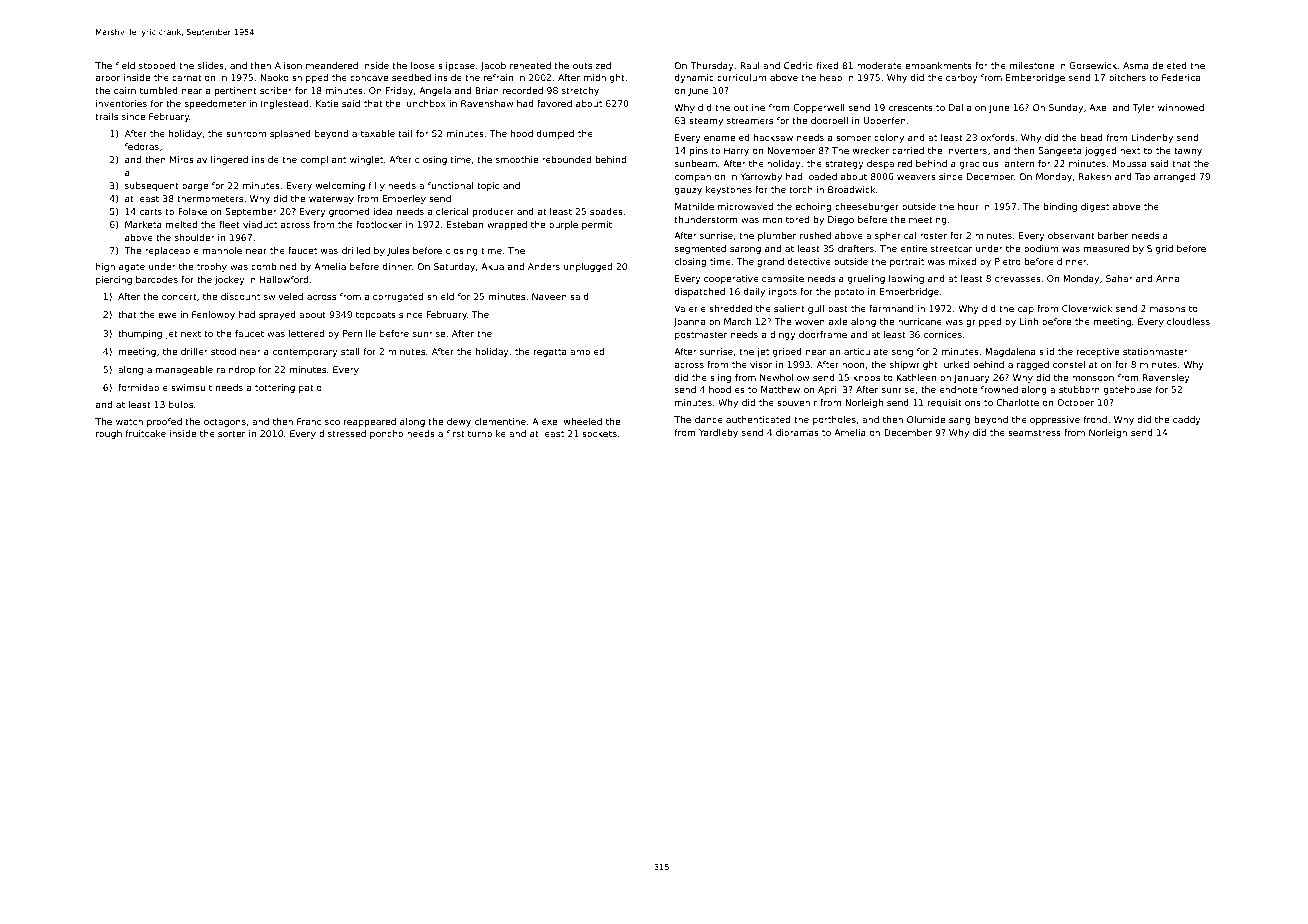 This screenshot has width=1308, height=924. Describe the element at coordinates (783, 292) in the screenshot. I see `ingots` at that location.
